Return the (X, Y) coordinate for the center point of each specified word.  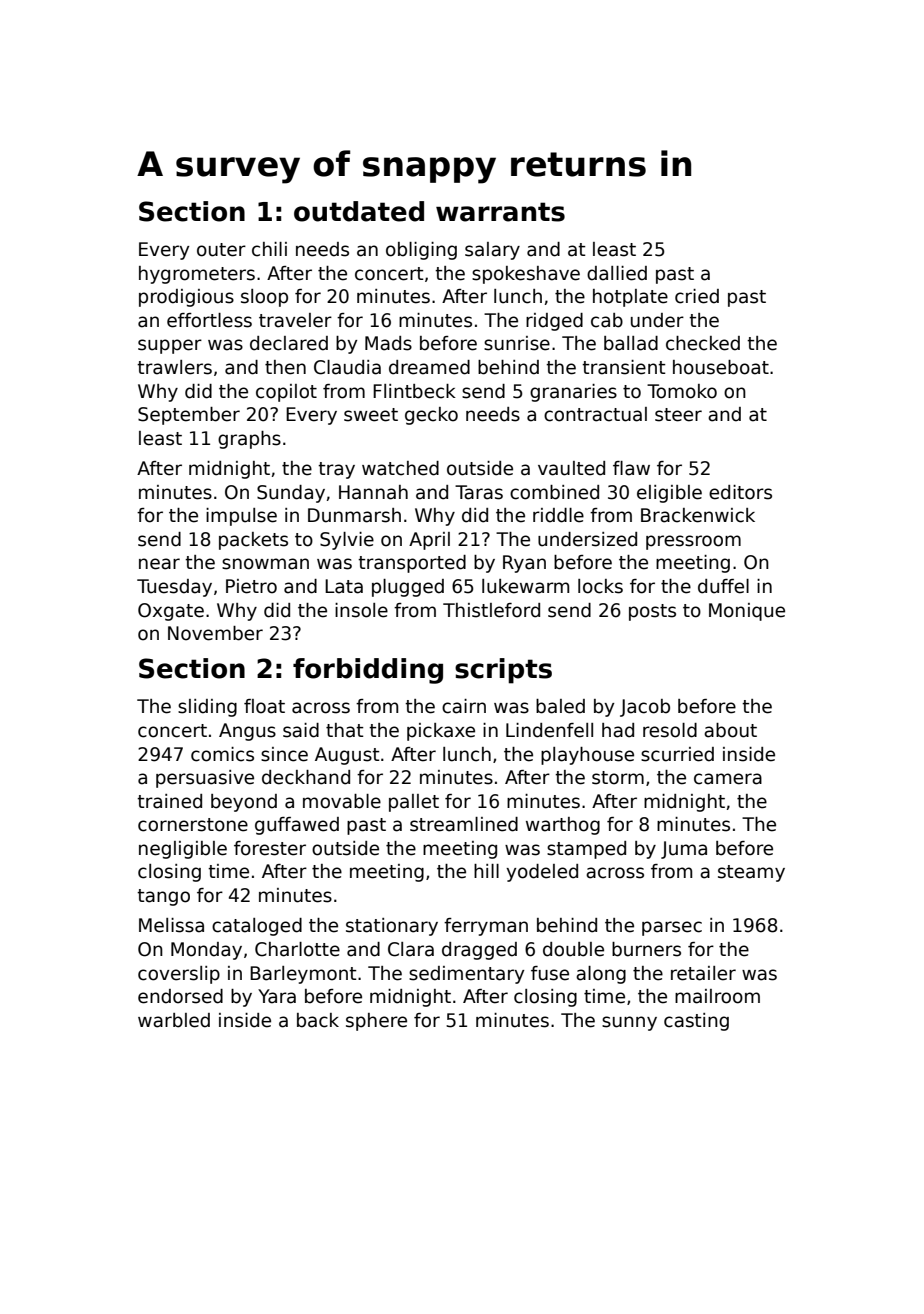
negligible (183, 850)
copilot (286, 393)
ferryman (486, 927)
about (730, 730)
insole (361, 610)
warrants (500, 212)
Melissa (171, 925)
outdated (359, 211)
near (159, 564)
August (347, 756)
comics (222, 754)
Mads (388, 343)
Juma (684, 850)
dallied (617, 273)
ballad (631, 343)
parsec (672, 928)
